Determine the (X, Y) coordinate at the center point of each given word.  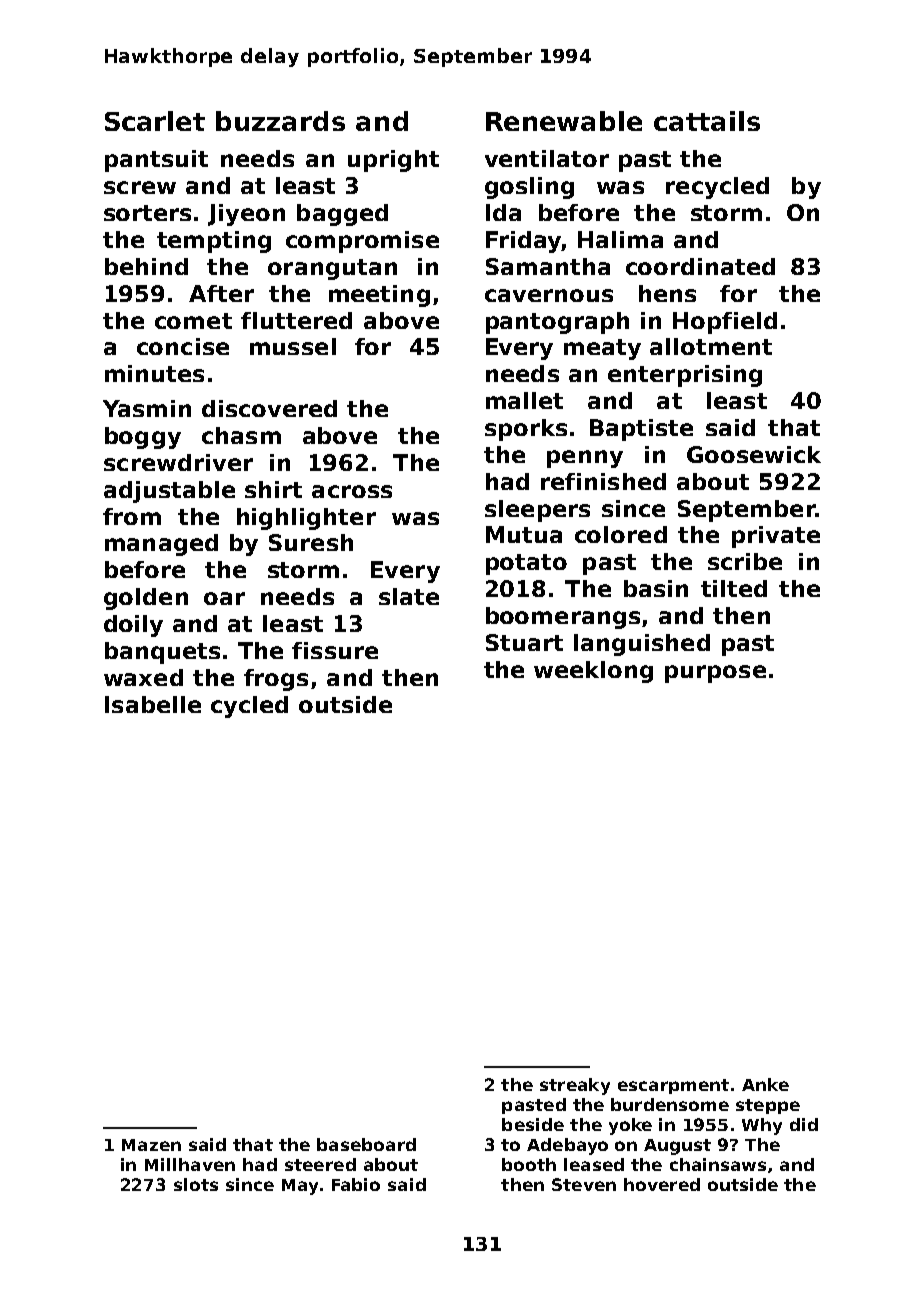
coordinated (700, 266)
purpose (715, 674)
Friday (524, 242)
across (352, 491)
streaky (575, 1086)
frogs (276, 680)
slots (196, 1184)
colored (621, 534)
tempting (214, 242)
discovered (269, 408)
